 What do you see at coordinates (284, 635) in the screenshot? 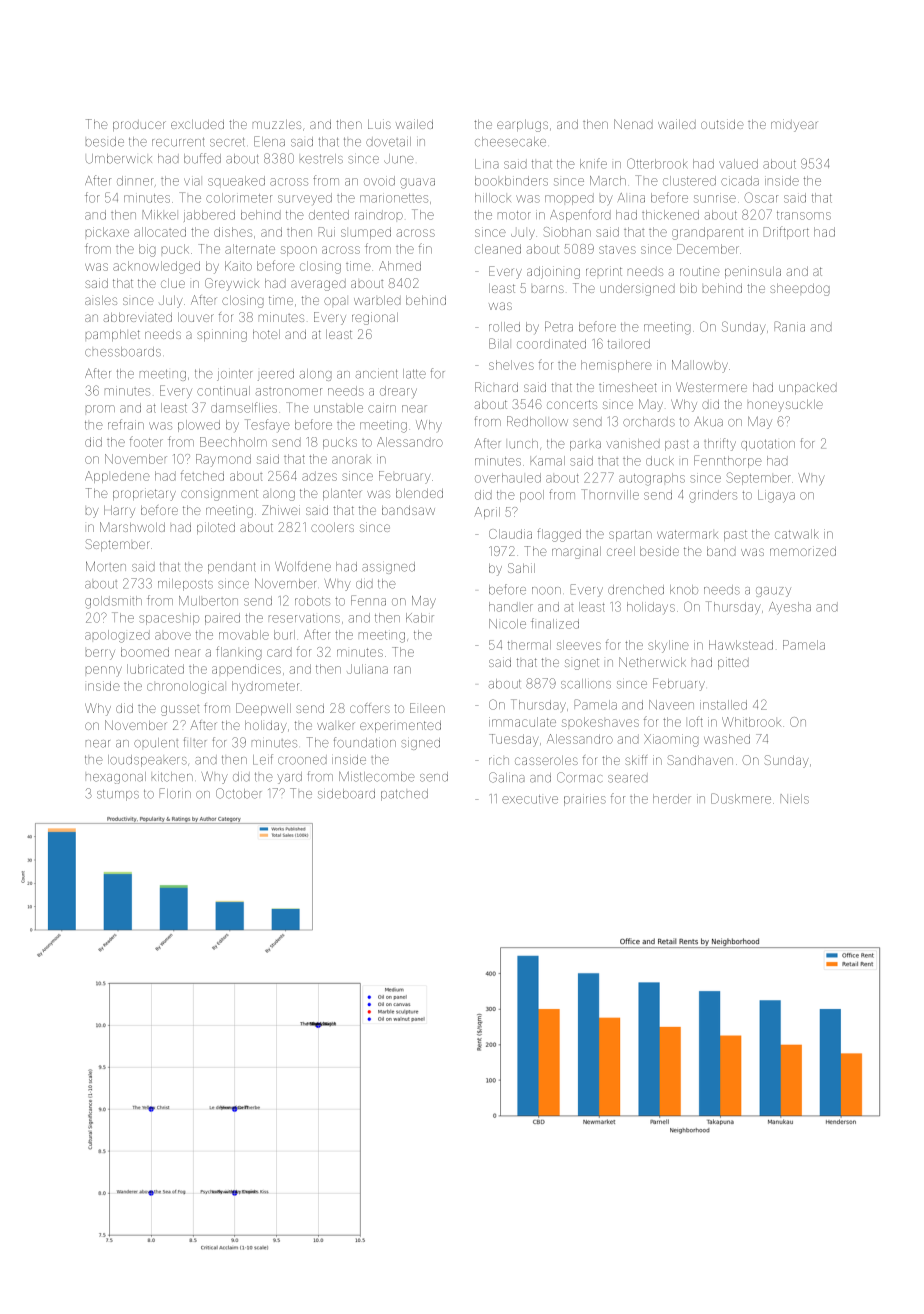
I see `burl` at bounding box center [284, 635].
